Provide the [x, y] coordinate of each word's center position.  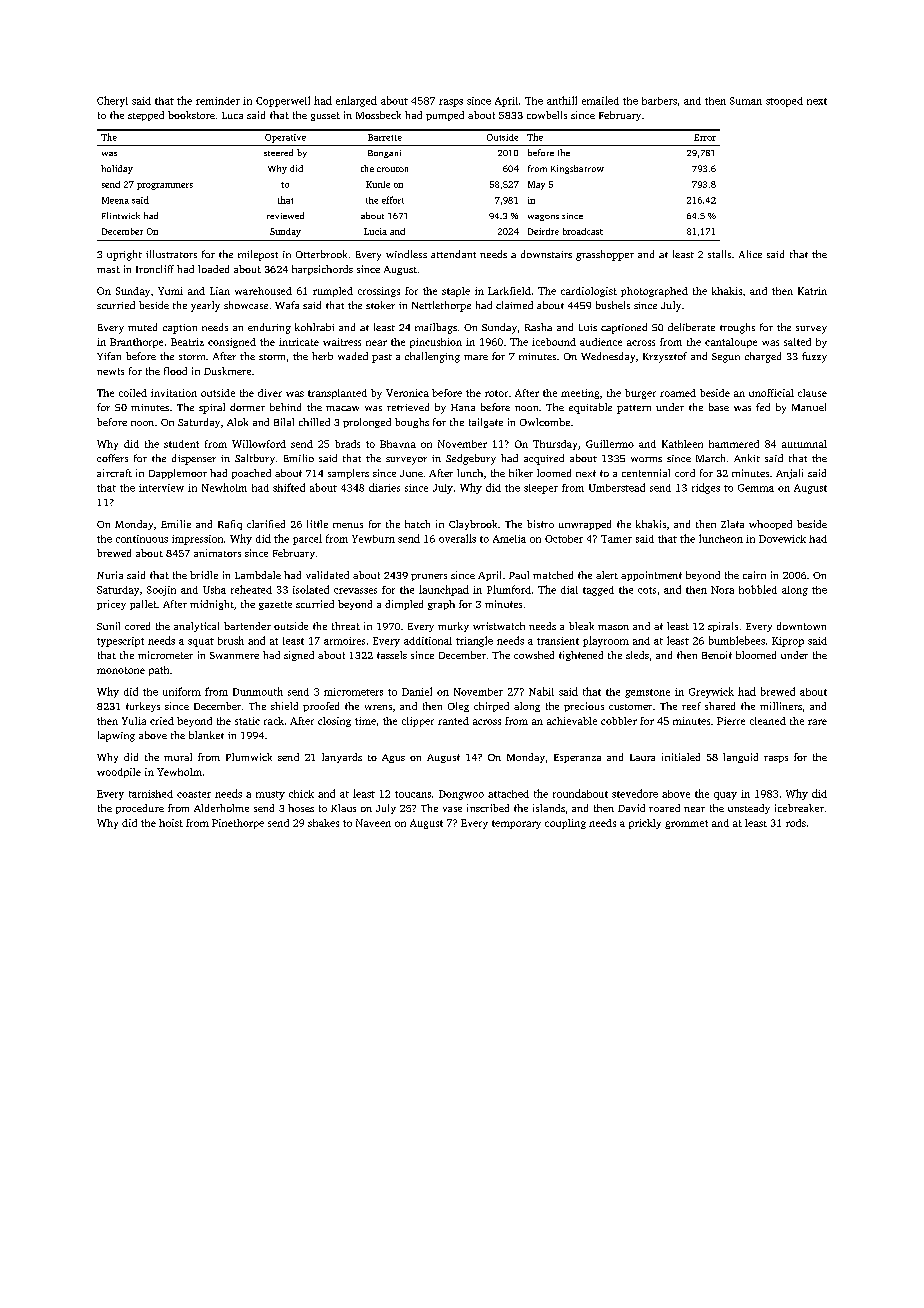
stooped [784, 102]
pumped [445, 116]
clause [812, 393]
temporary [516, 824]
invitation [174, 393]
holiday [117, 169]
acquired [544, 459]
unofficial [771, 393]
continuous [142, 539]
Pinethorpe [238, 824]
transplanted [337, 394]
